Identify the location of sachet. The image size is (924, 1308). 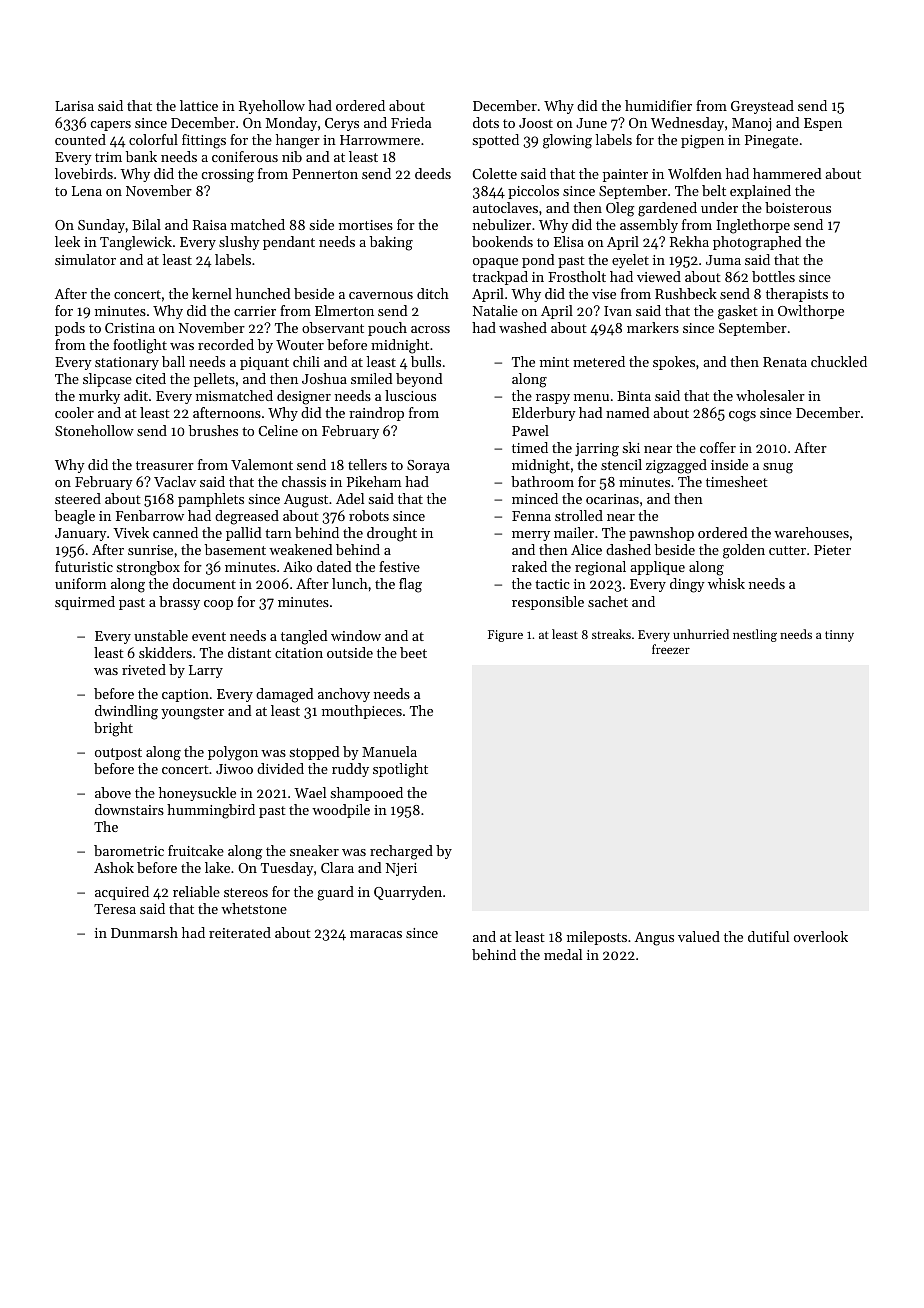
(608, 601).
